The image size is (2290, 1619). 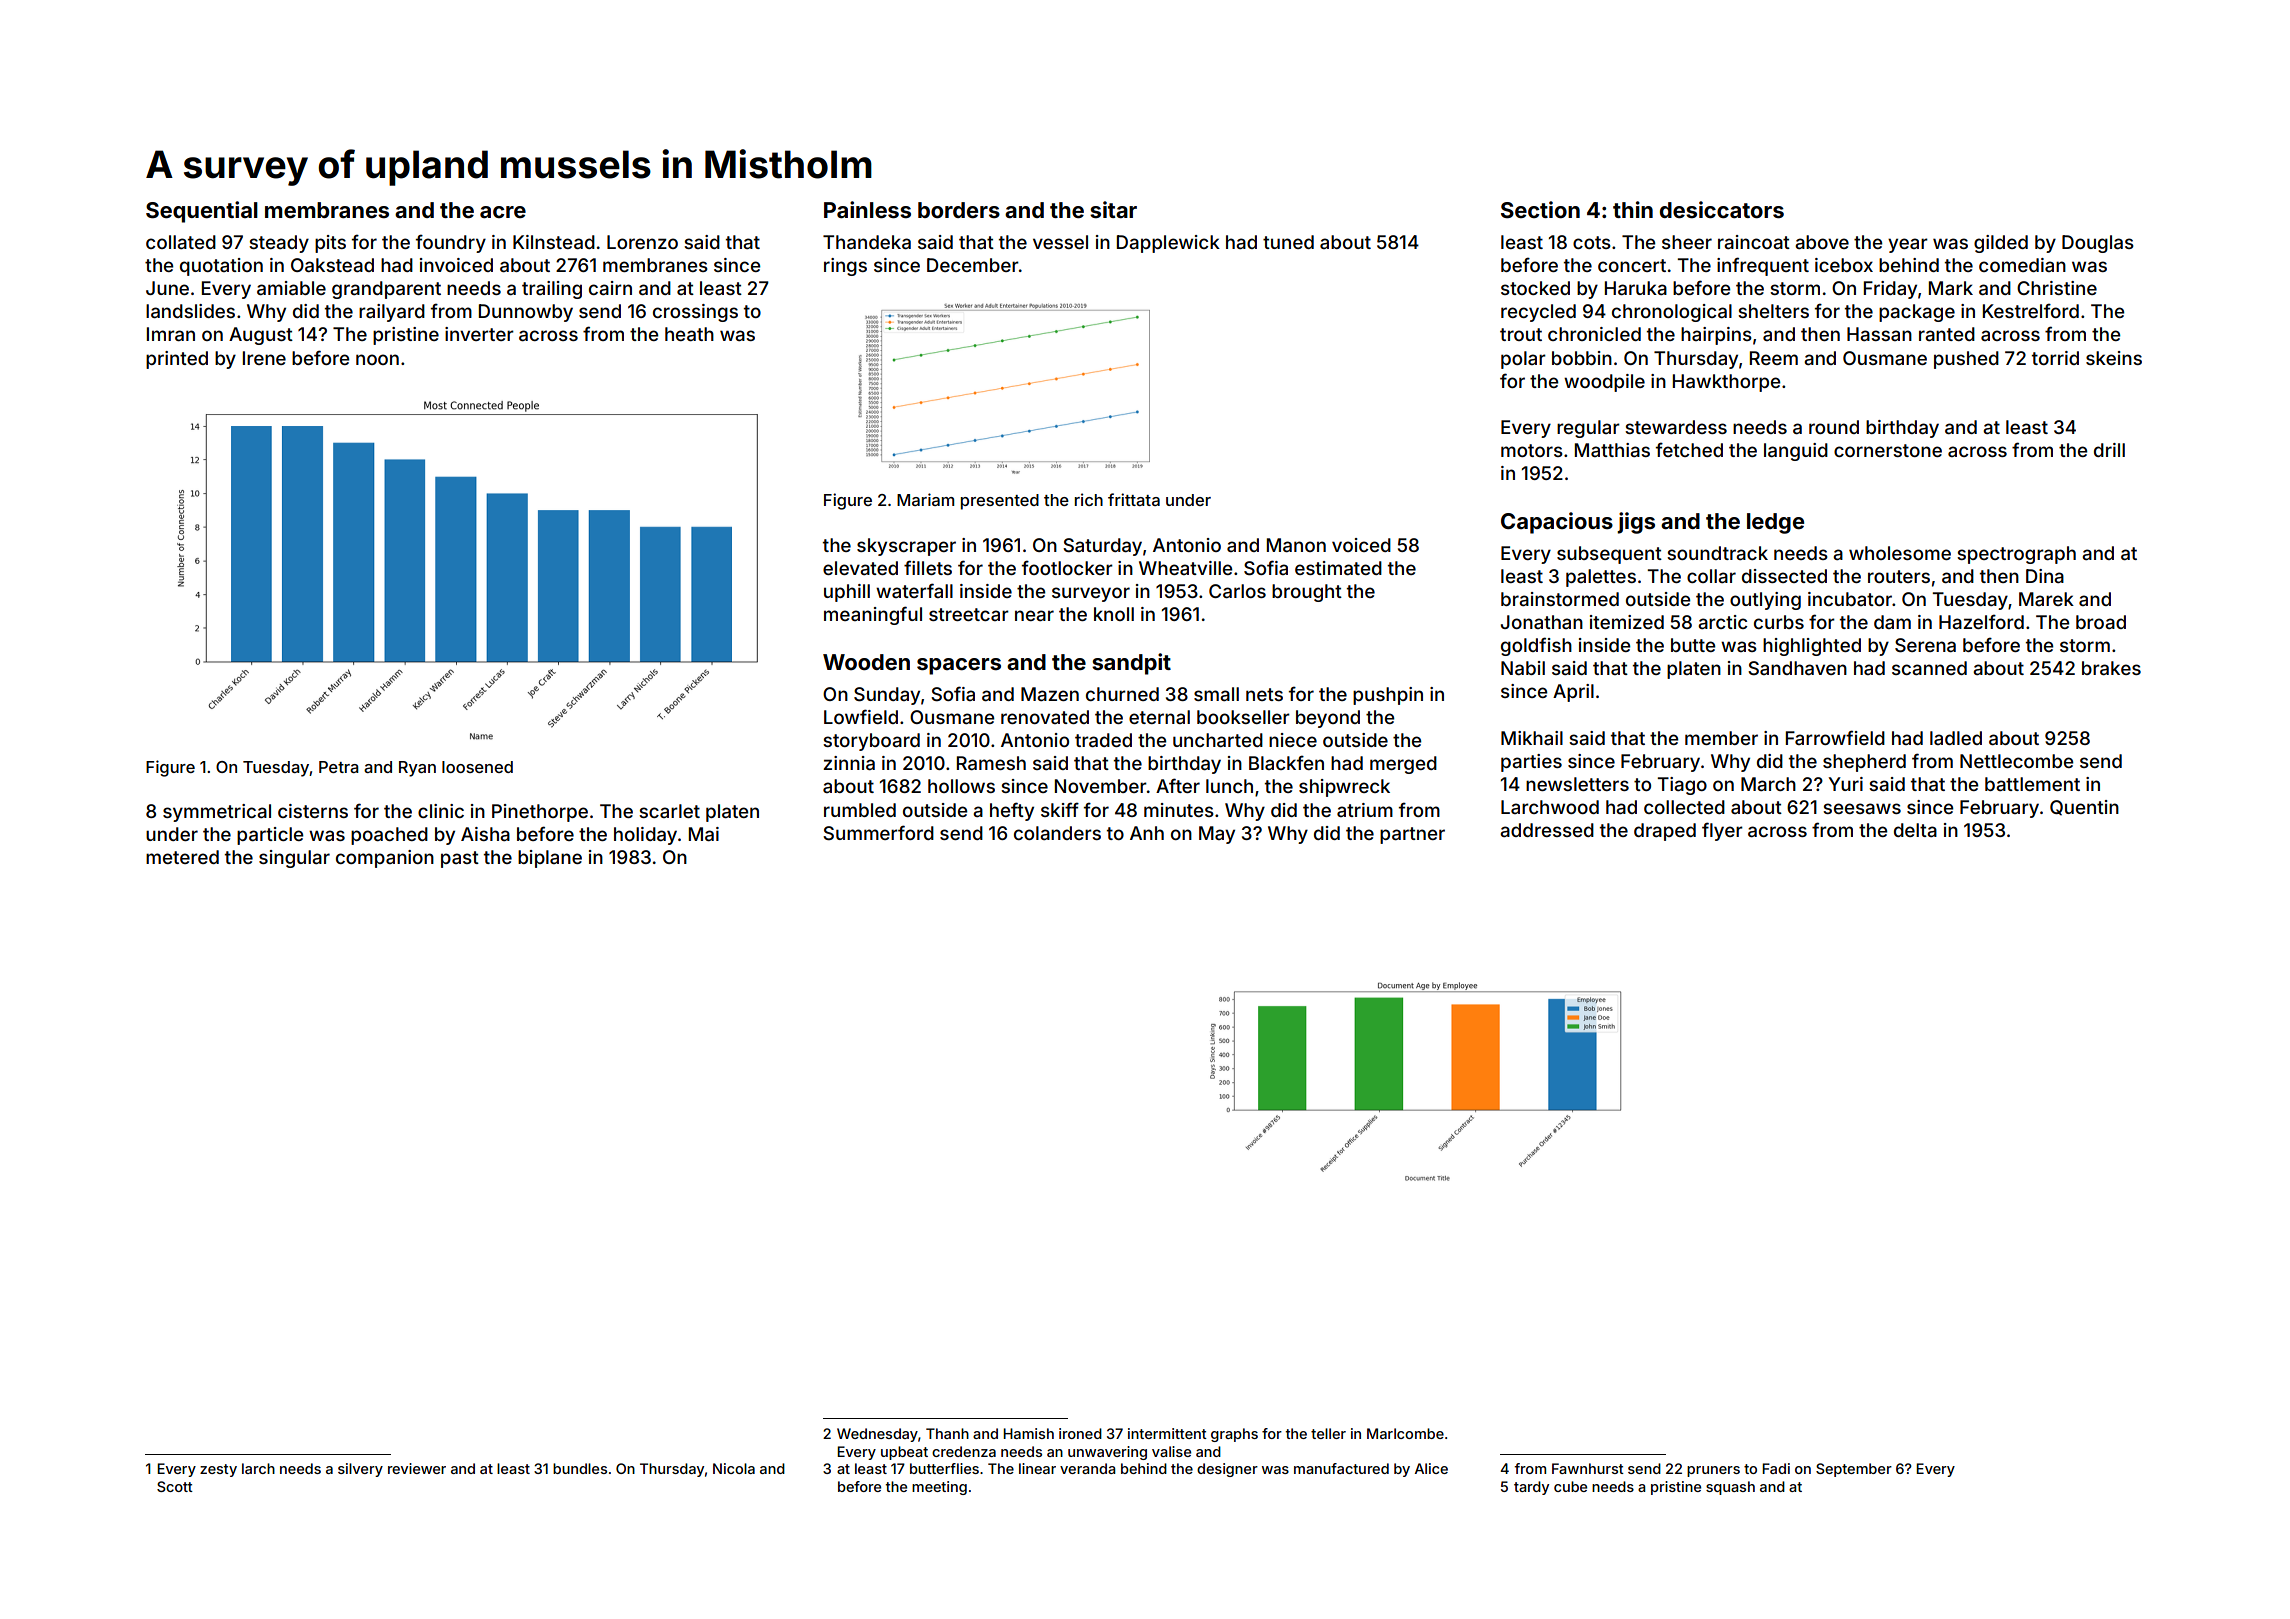 What do you see at coordinates (2098, 244) in the screenshot?
I see `Douglas` at bounding box center [2098, 244].
